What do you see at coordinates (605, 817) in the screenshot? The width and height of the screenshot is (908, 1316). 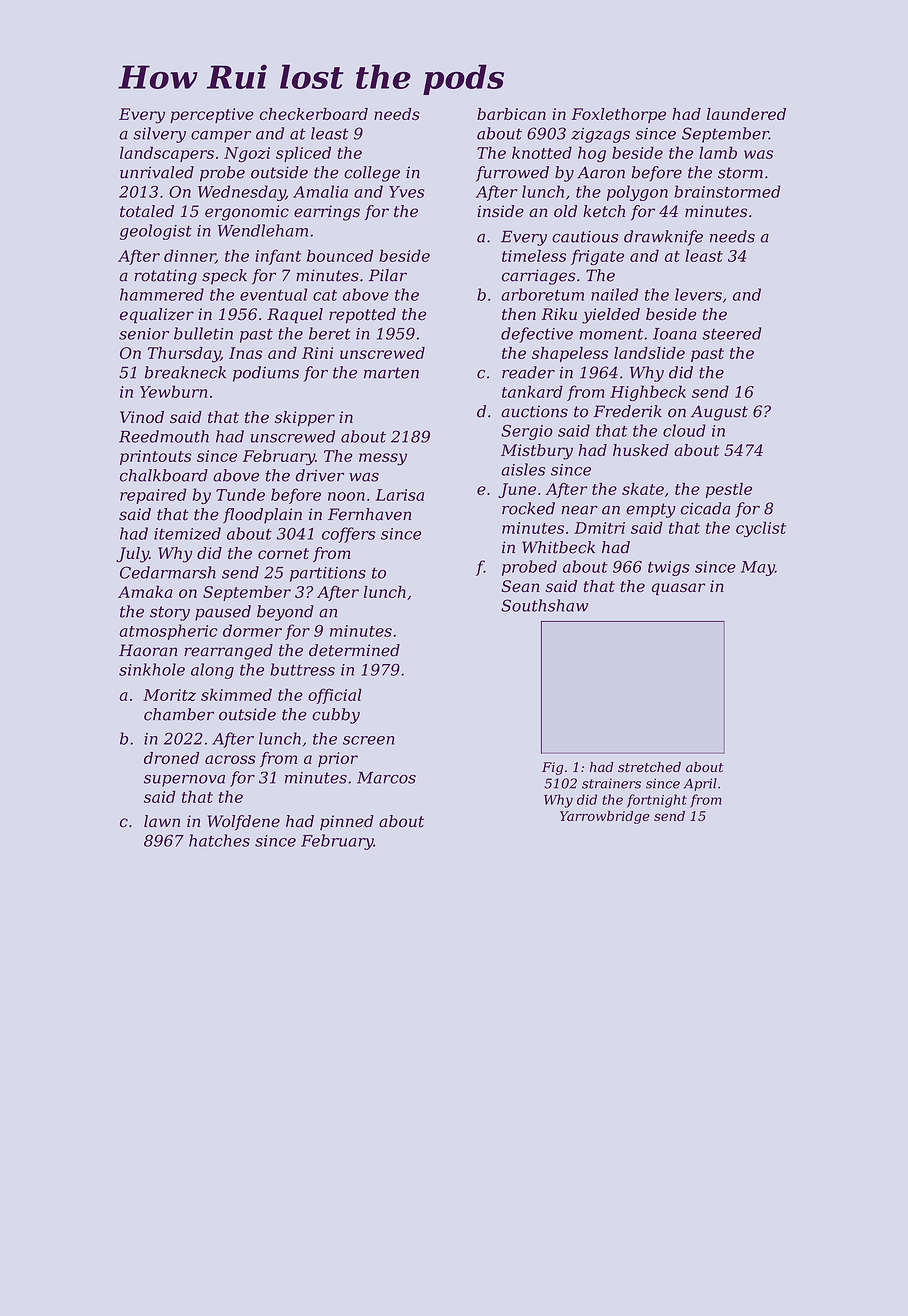 I see `Yarrowbridge` at bounding box center [605, 817].
